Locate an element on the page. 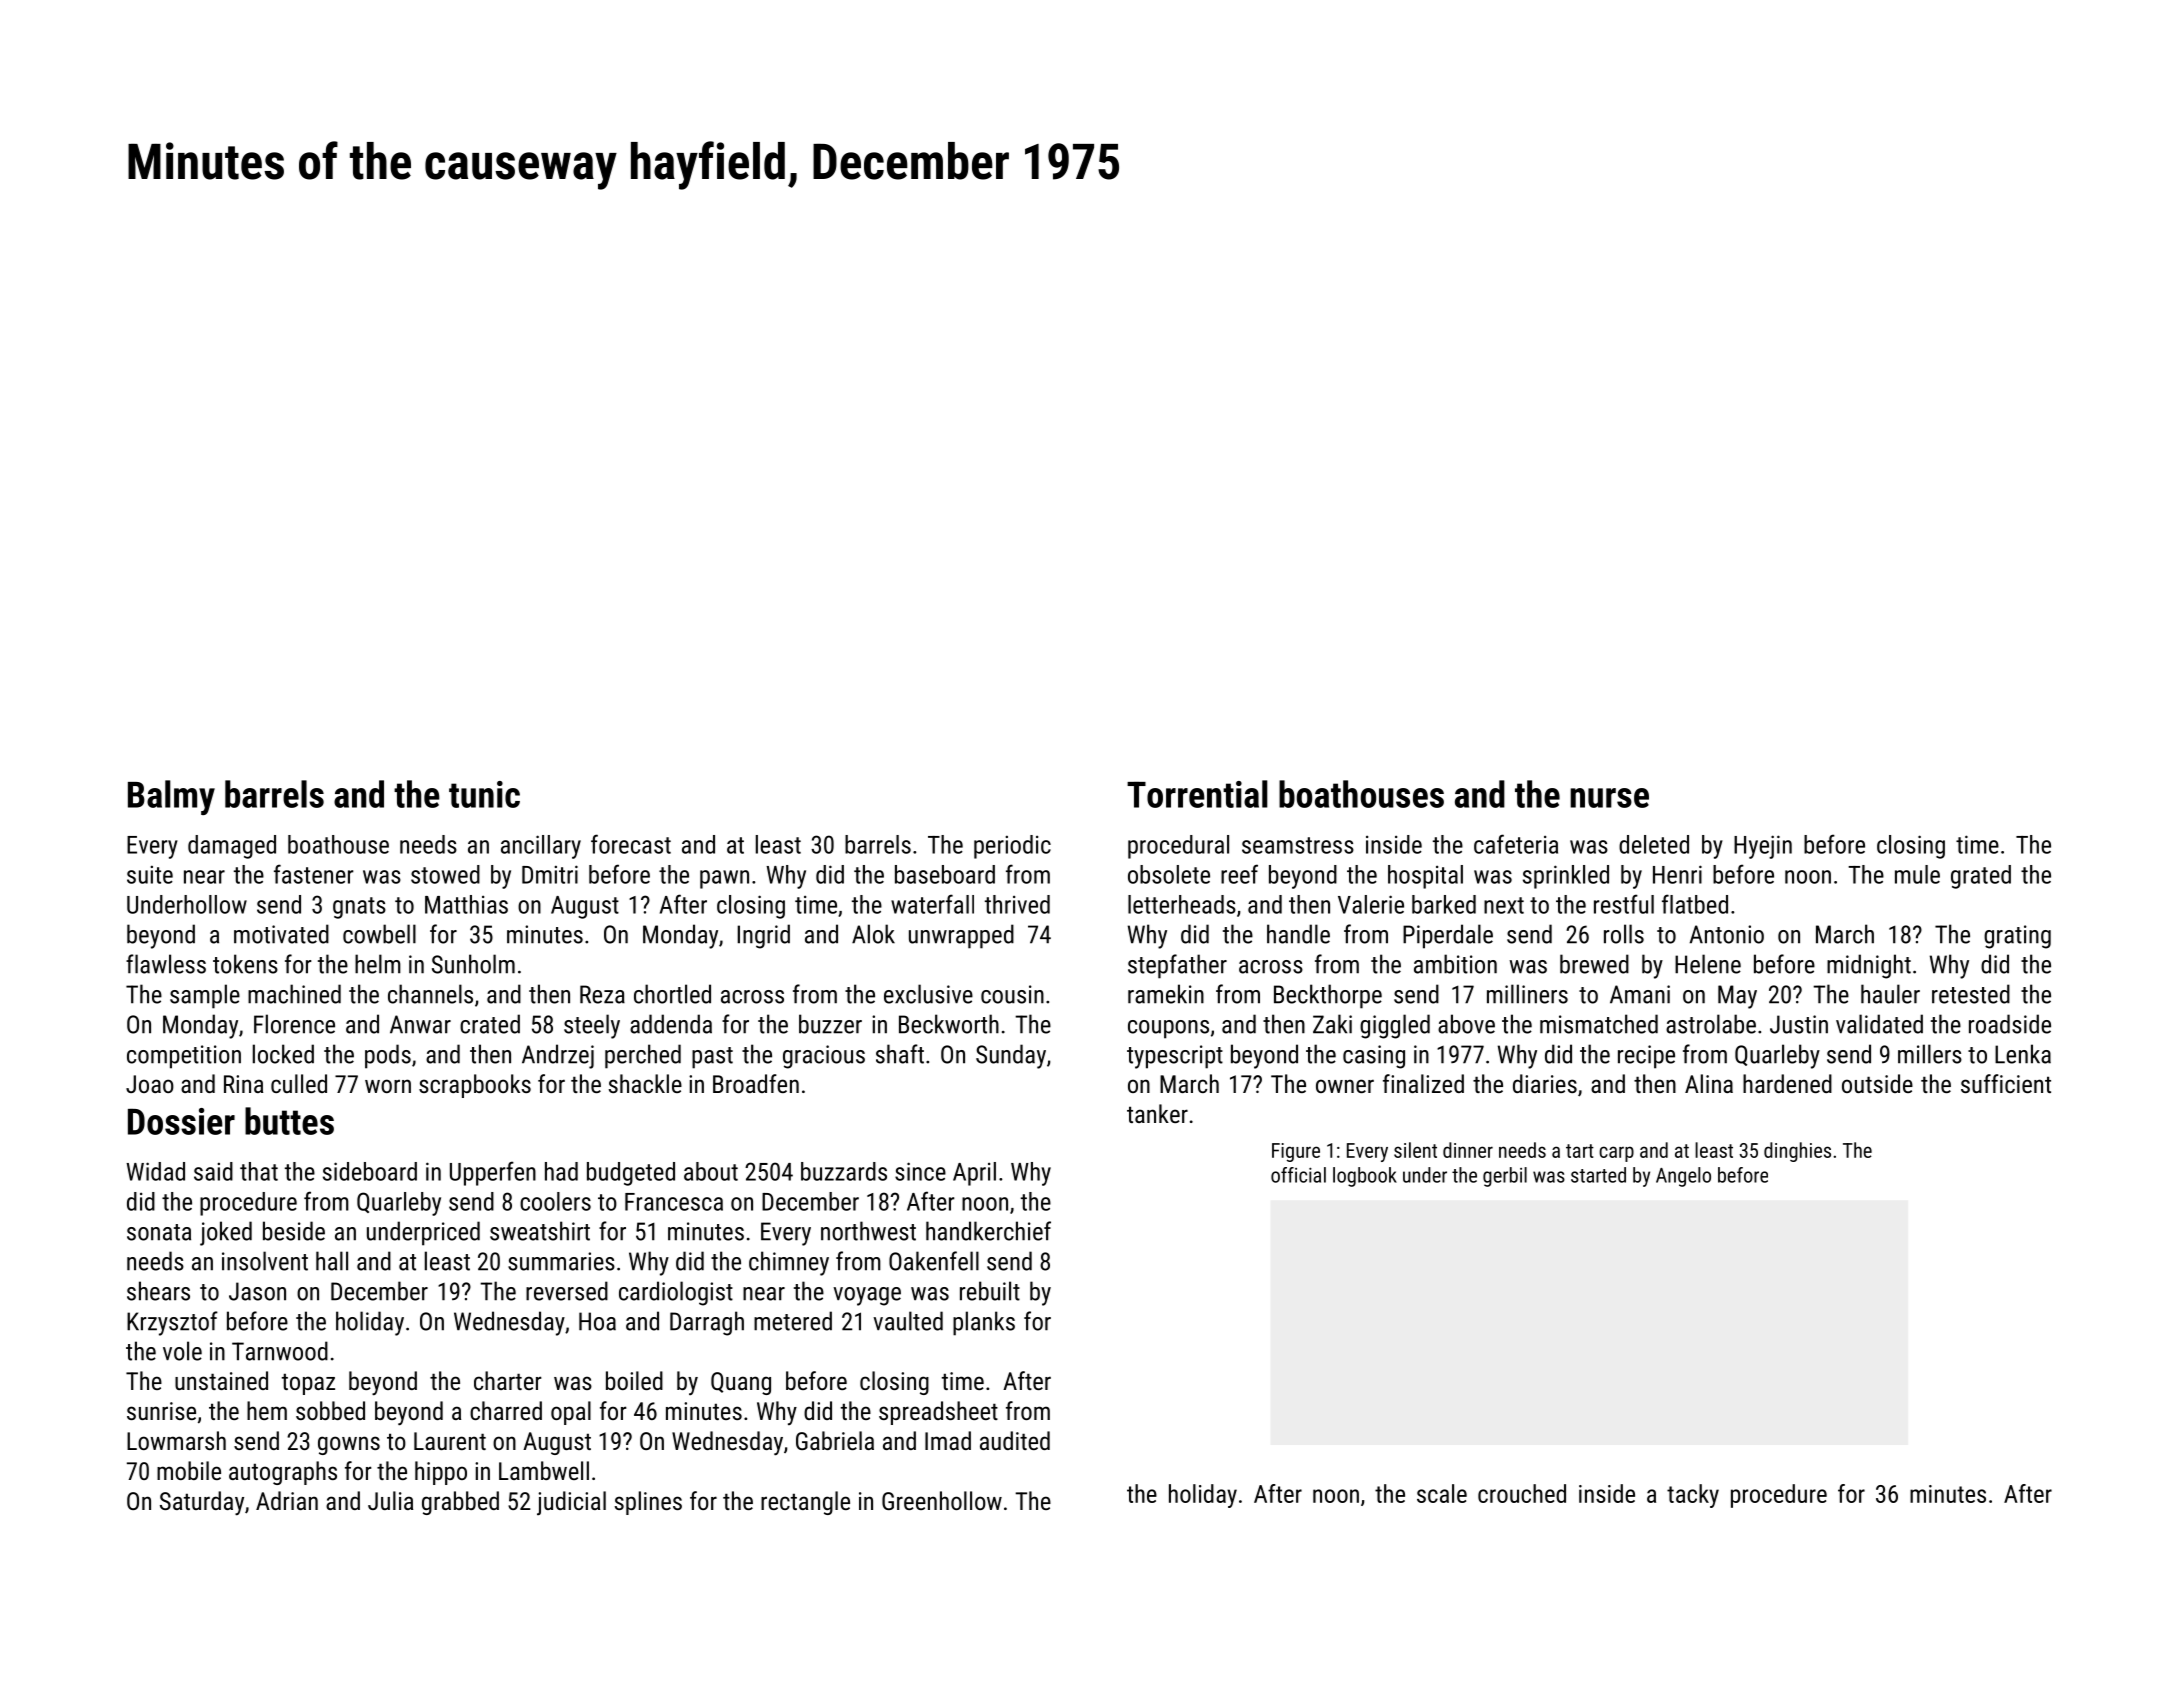  opal is located at coordinates (571, 1413).
